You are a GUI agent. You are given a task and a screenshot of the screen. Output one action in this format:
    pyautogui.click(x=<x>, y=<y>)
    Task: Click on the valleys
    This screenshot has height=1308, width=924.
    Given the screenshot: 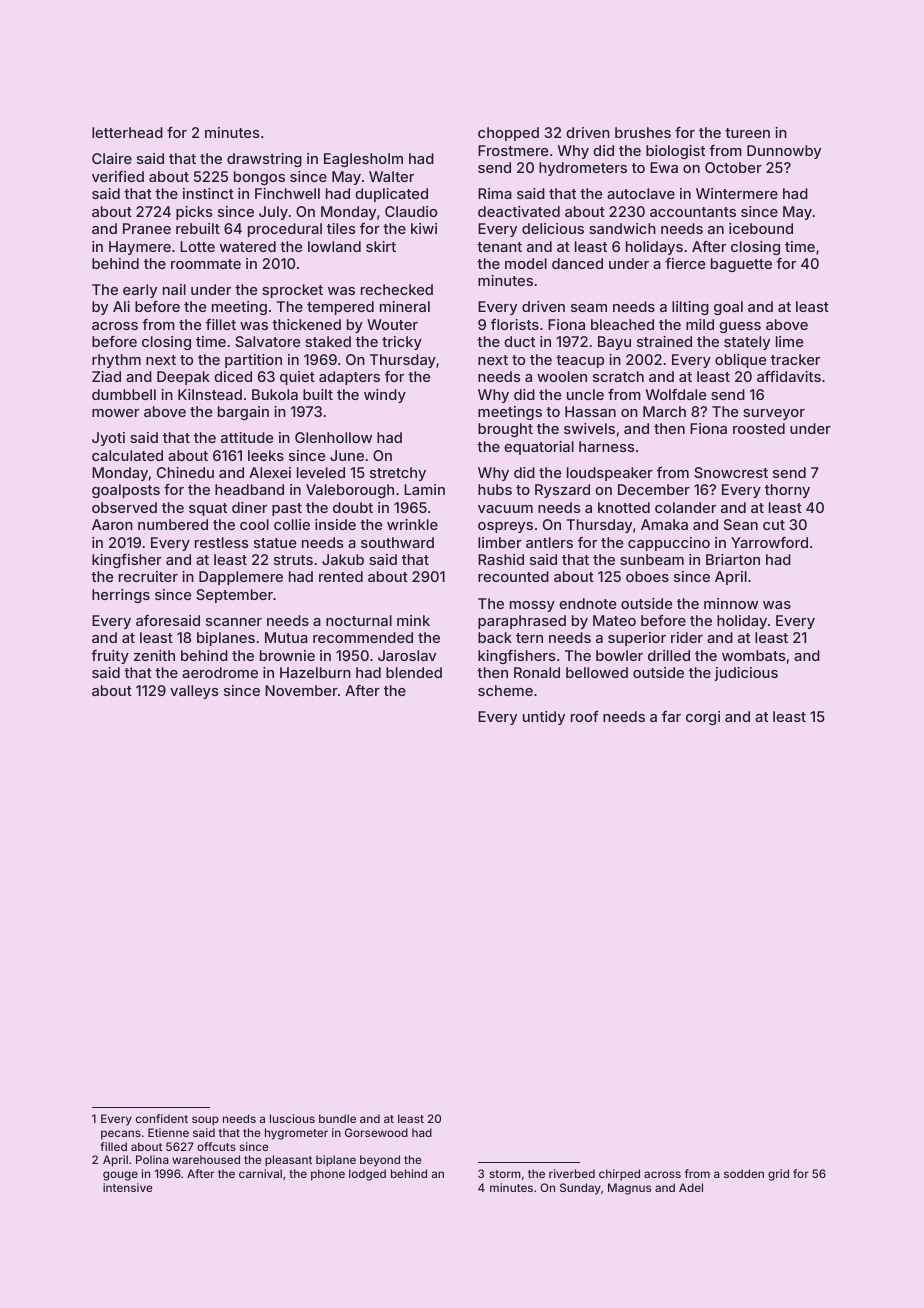 What is the action you would take?
    pyautogui.click(x=194, y=692)
